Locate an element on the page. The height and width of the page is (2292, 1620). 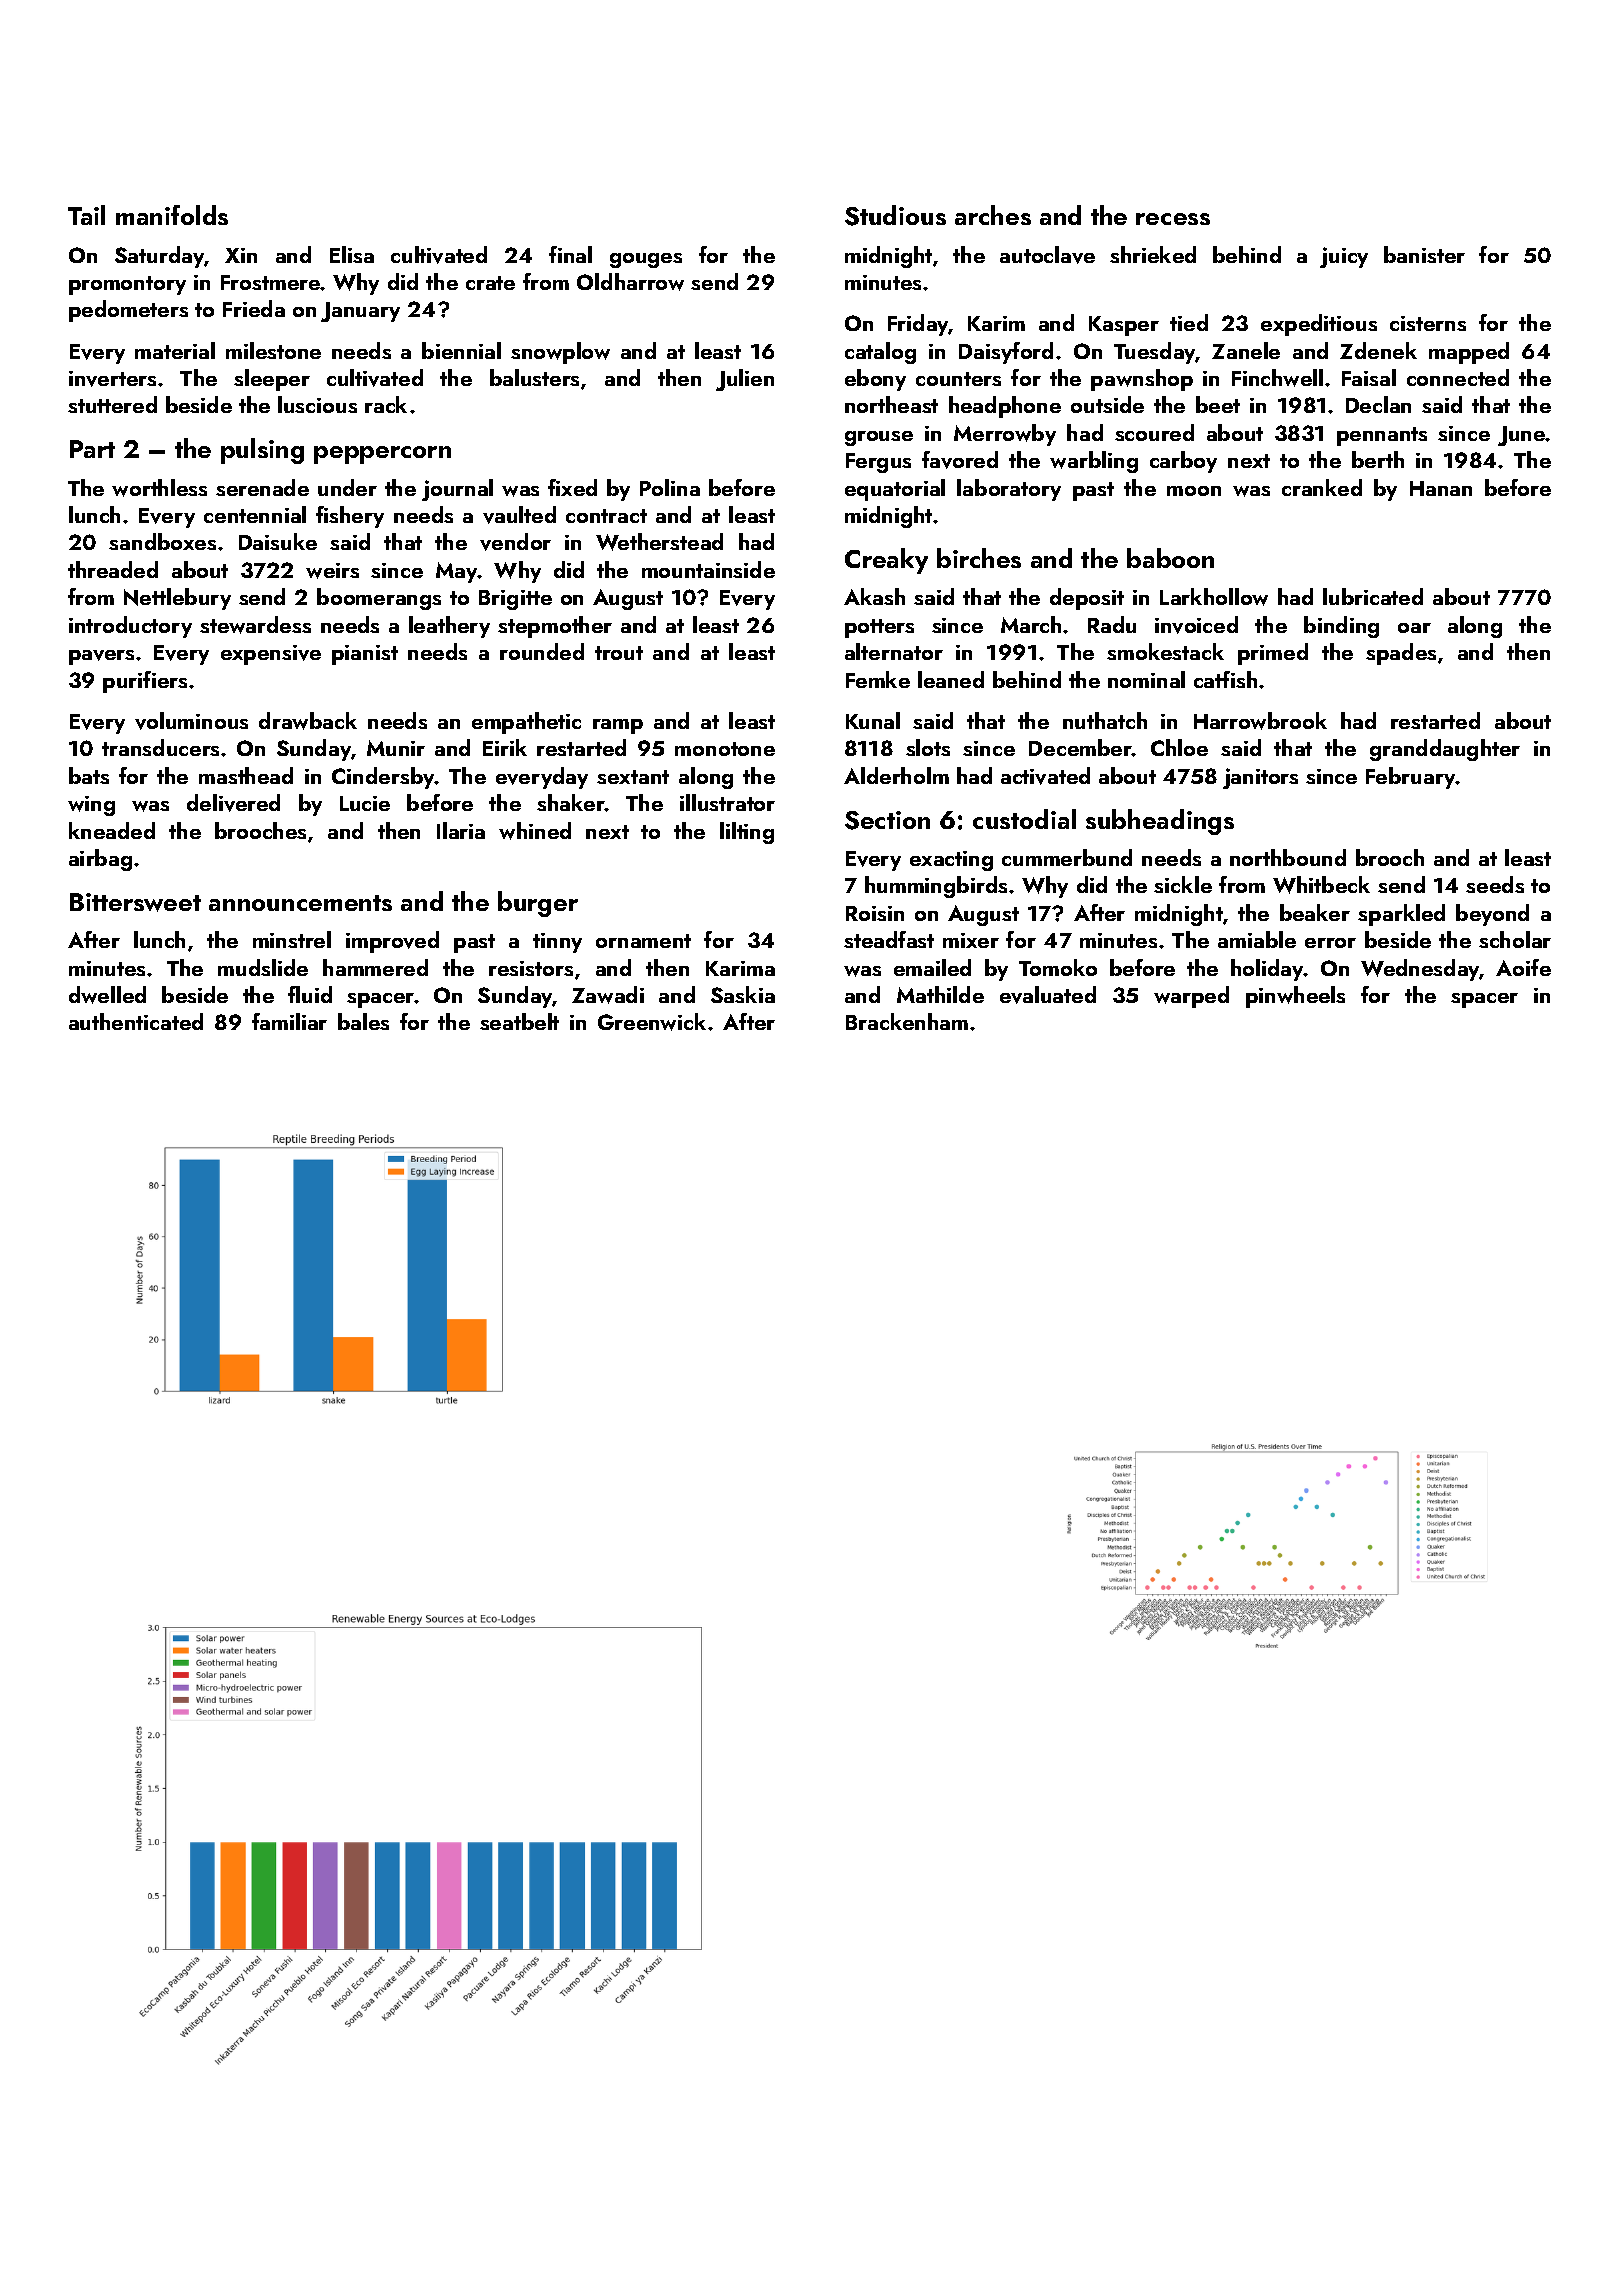
mudslide is located at coordinates (263, 967).
